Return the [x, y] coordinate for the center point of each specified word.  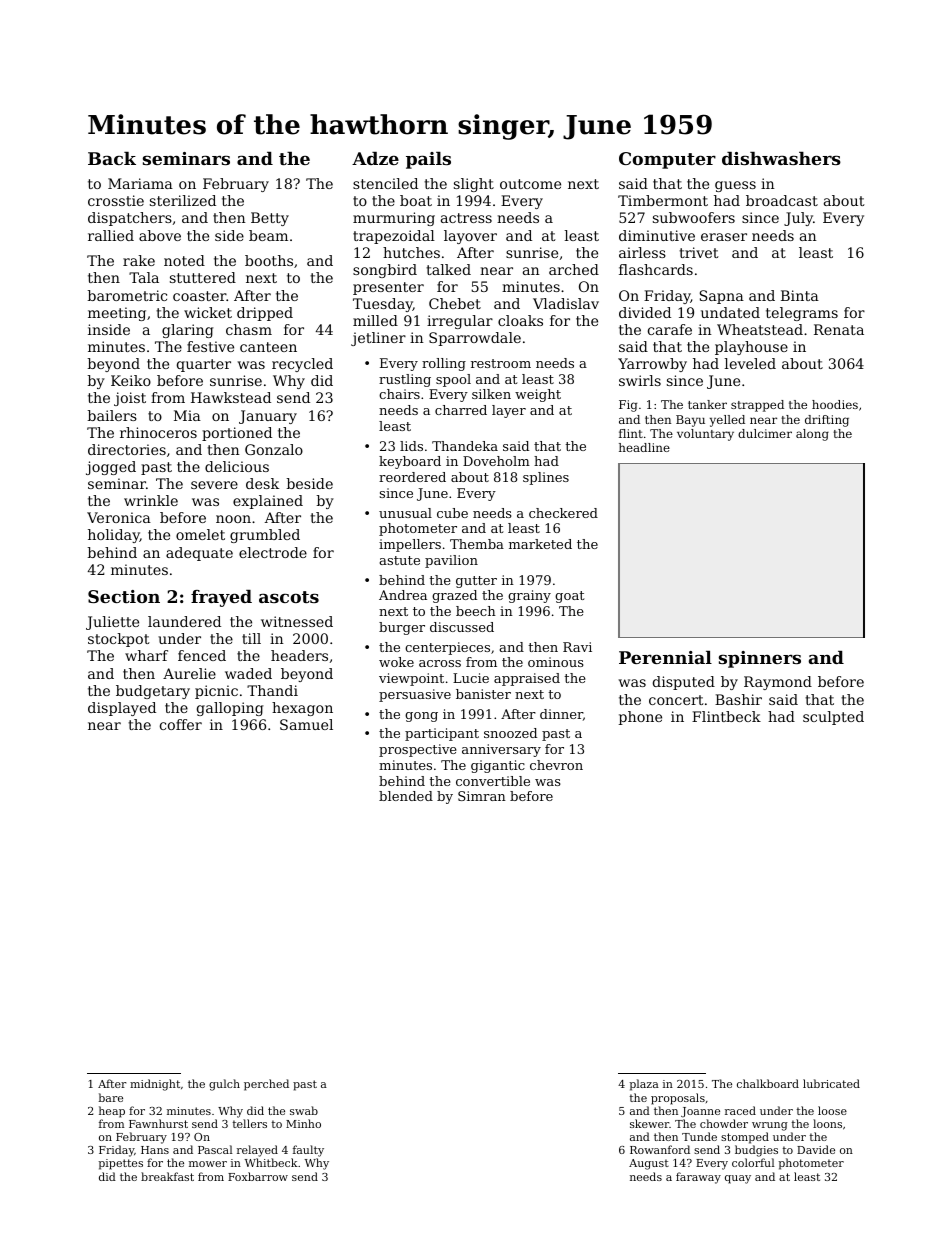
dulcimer [765, 433]
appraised [527, 679]
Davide [816, 1149]
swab [304, 1110]
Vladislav [566, 303]
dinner [561, 714]
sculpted [833, 718]
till [251, 638]
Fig [628, 406]
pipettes [121, 1164]
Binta [800, 295]
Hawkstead [231, 397]
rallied [111, 235]
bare [111, 1097]
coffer [181, 724]
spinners [760, 659]
